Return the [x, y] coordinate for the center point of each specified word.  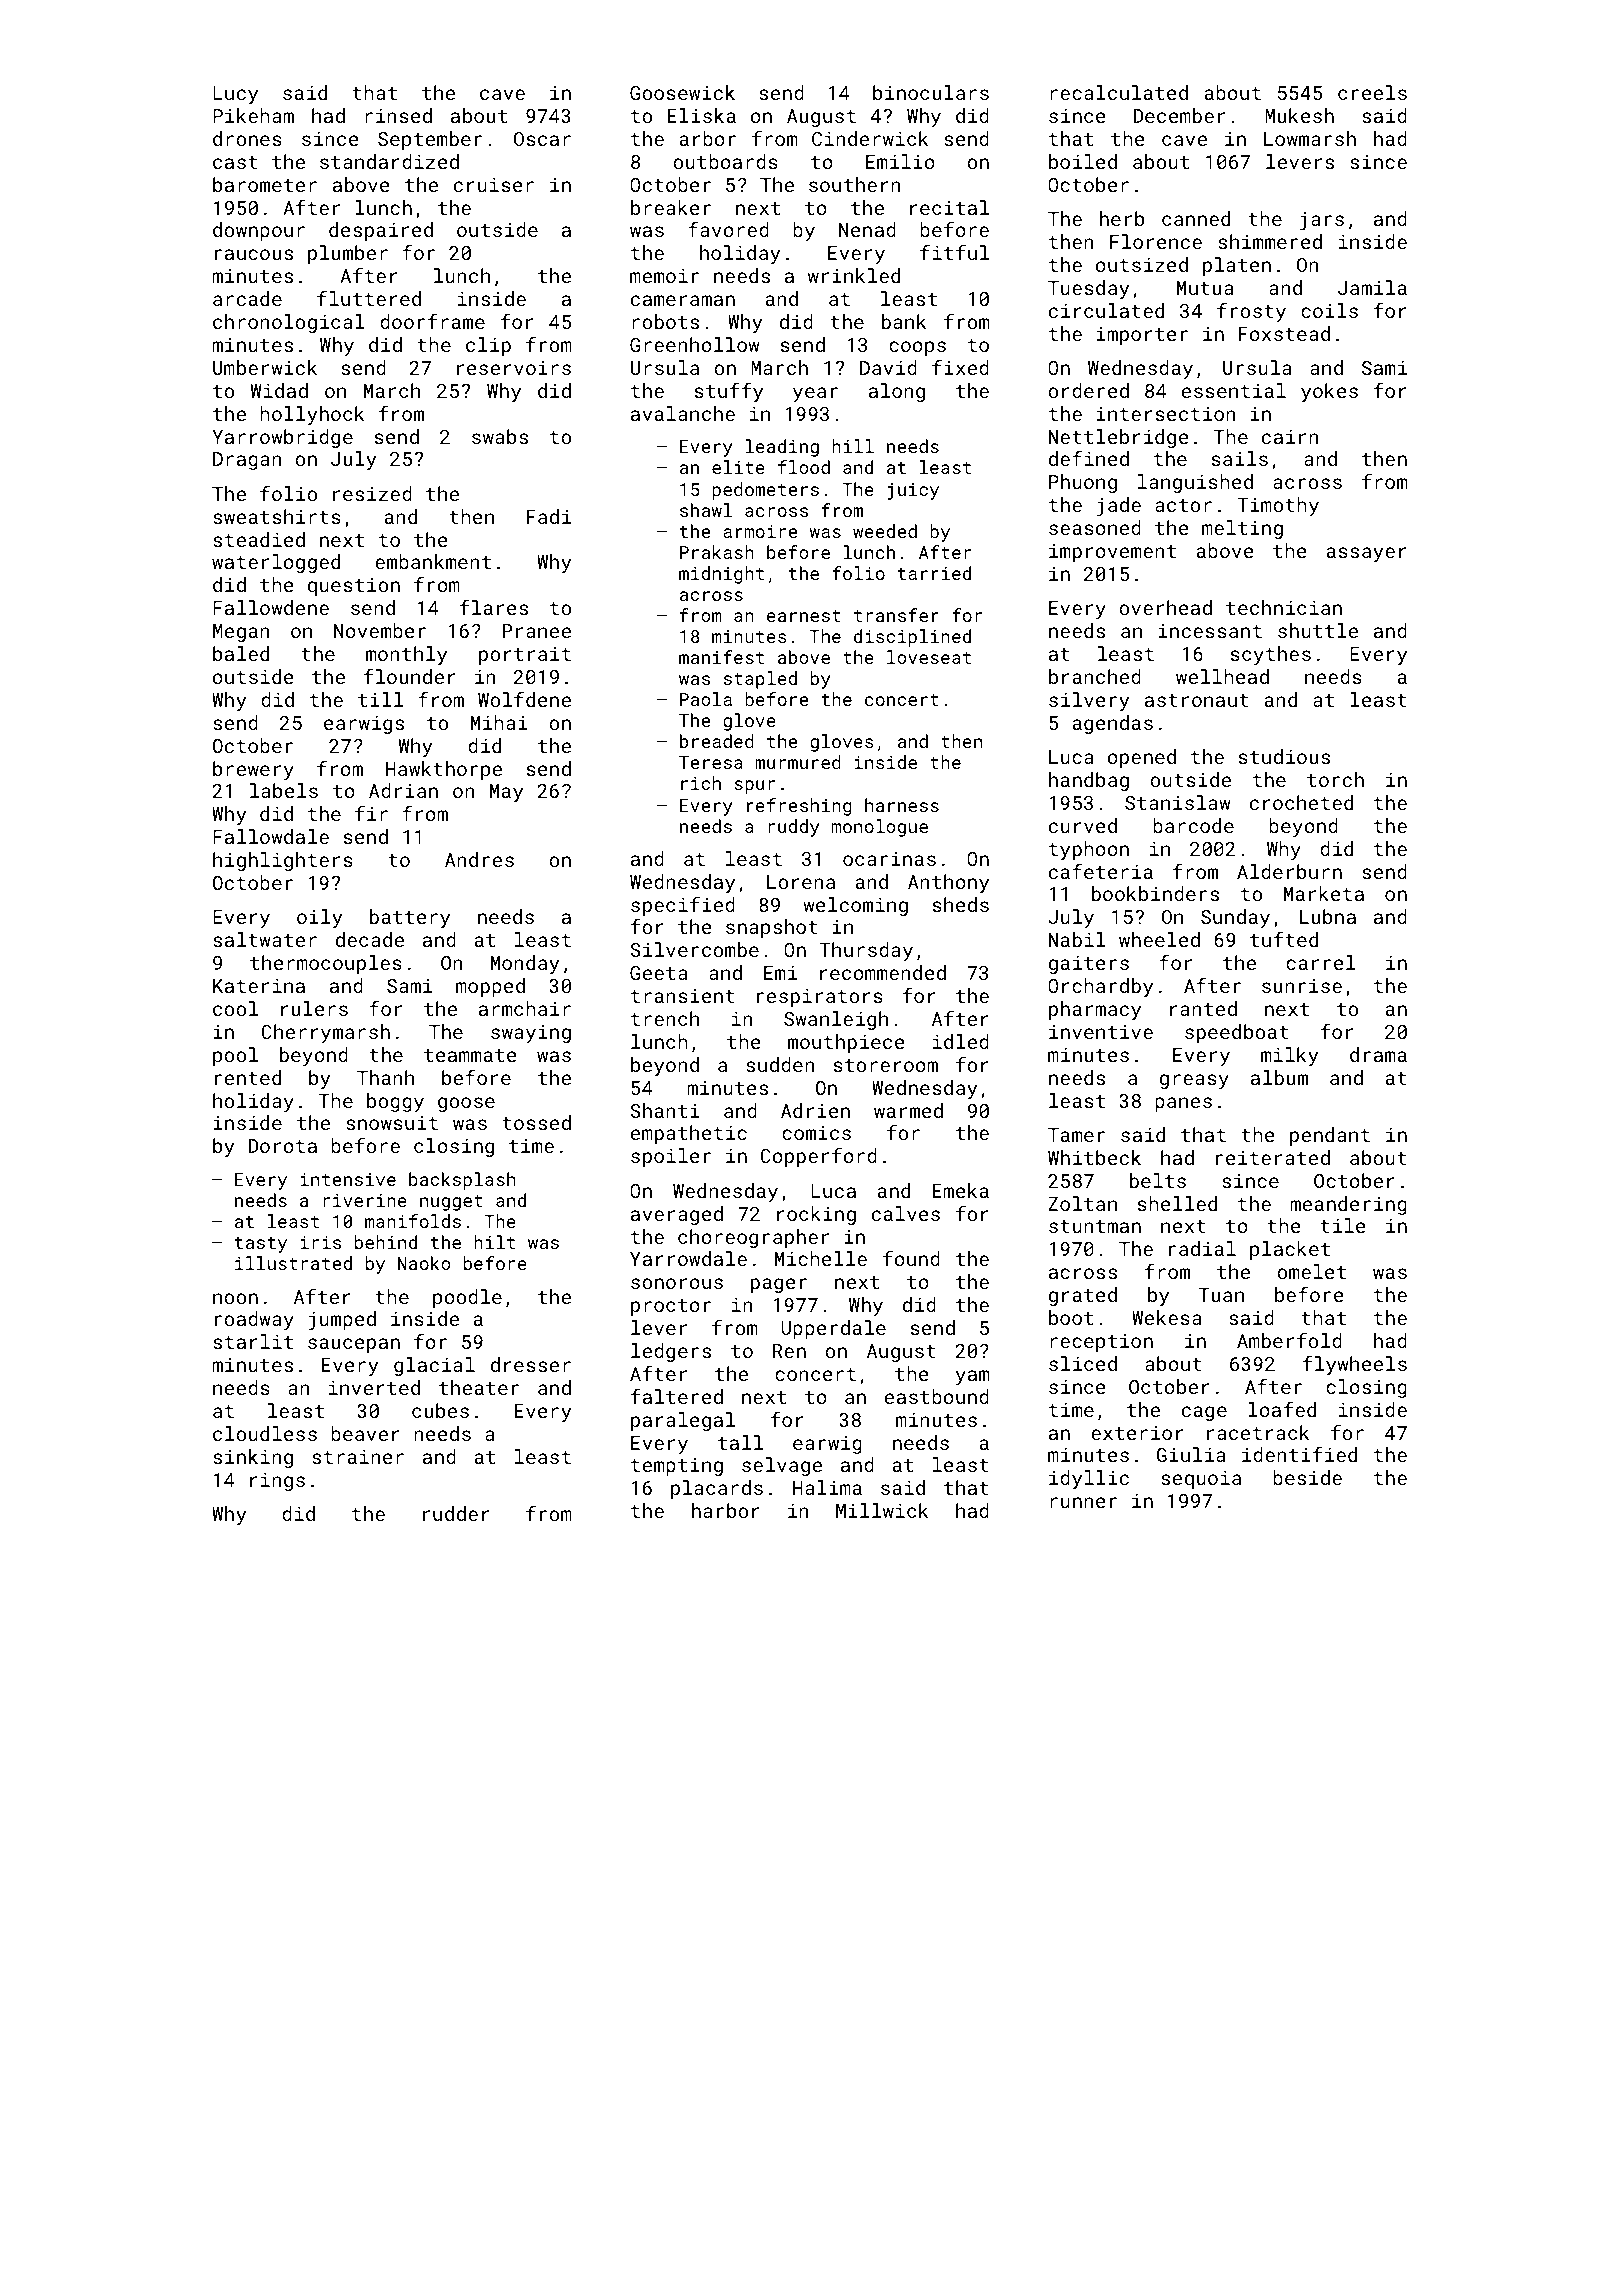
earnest [804, 616]
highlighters [283, 861]
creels [1372, 92]
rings [277, 1482]
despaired [381, 231]
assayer [1367, 554]
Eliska [702, 115]
